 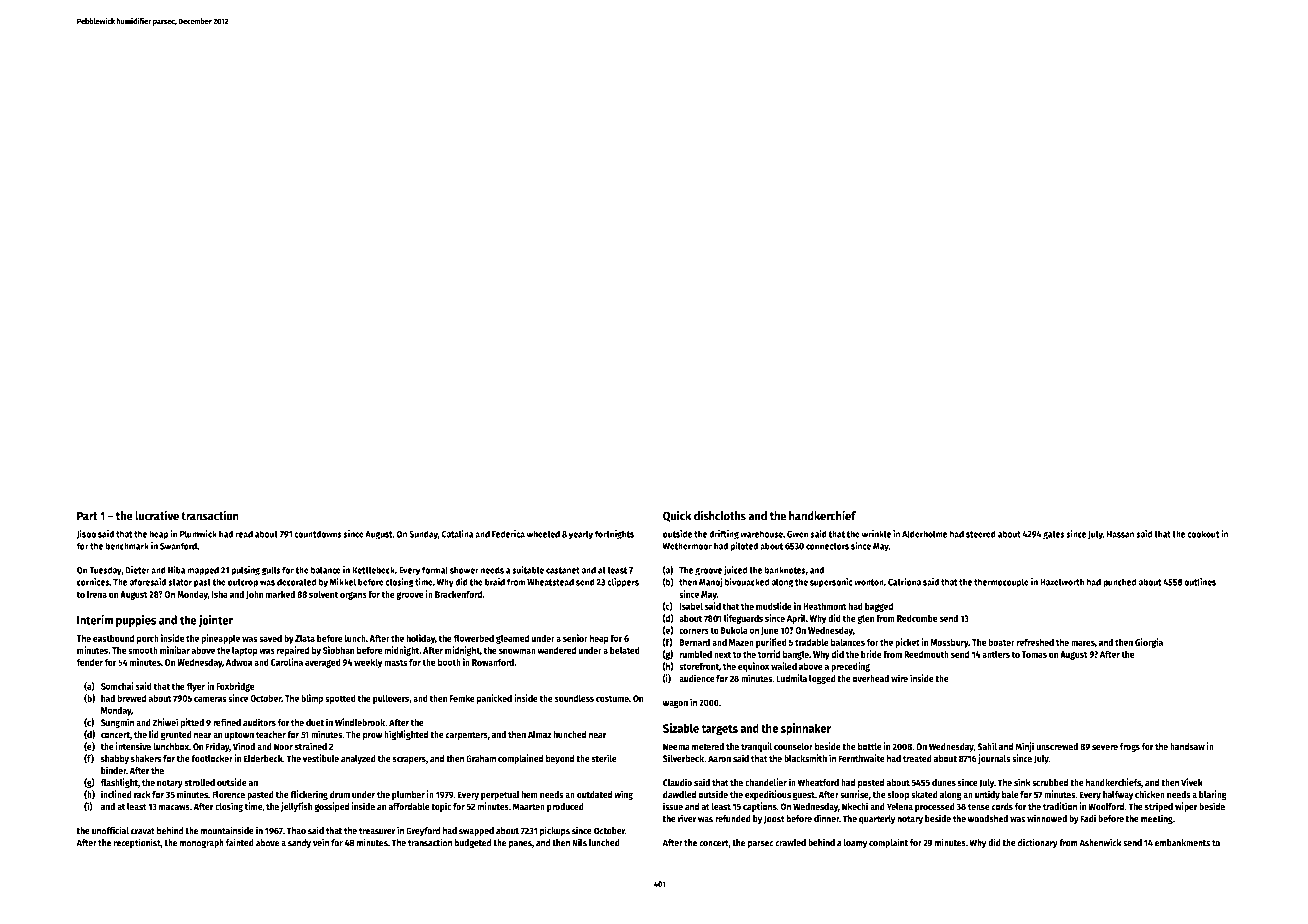 What do you see at coordinates (117, 723) in the document?
I see `Sungmin` at bounding box center [117, 723].
